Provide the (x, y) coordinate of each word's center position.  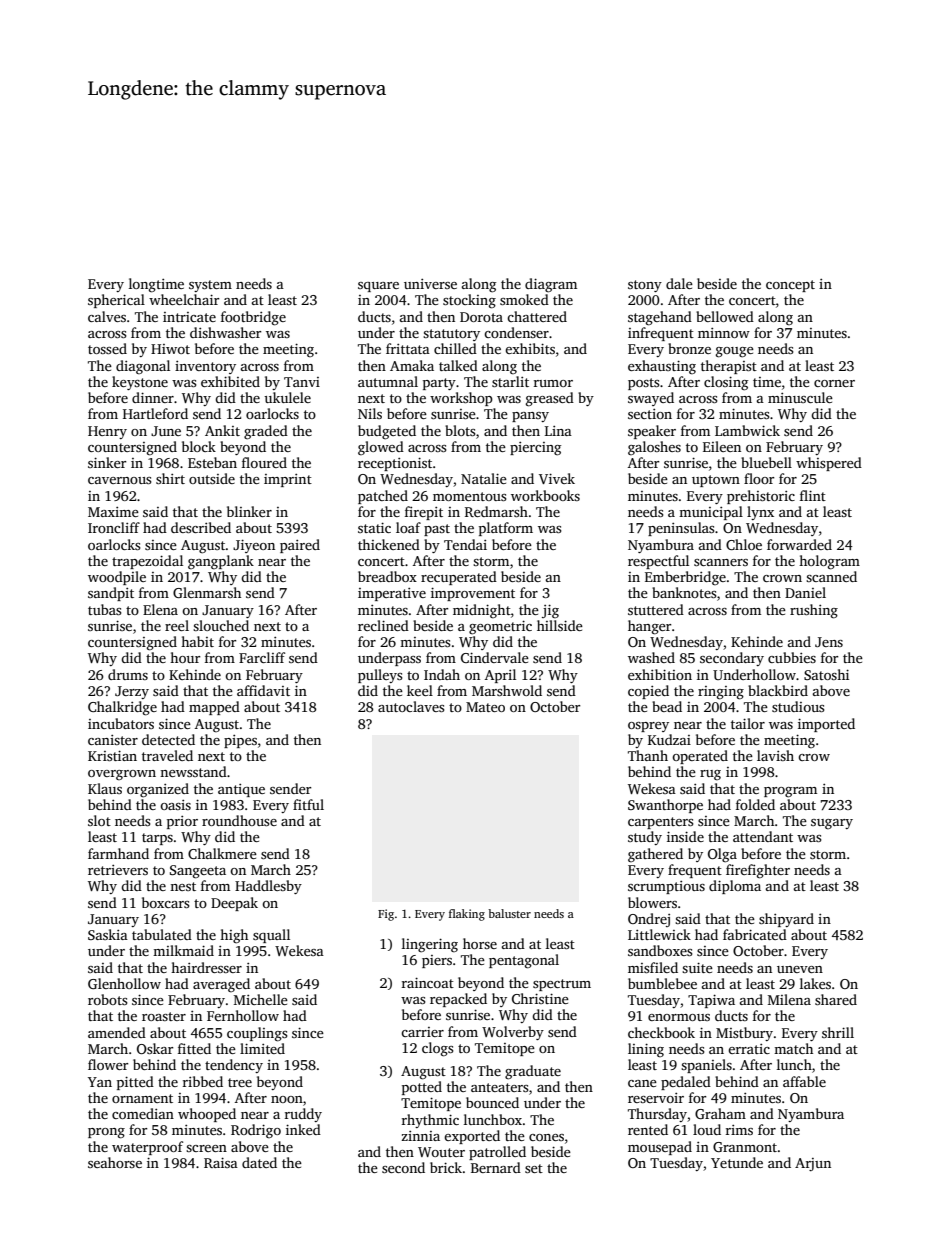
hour (185, 657)
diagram (551, 285)
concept (790, 286)
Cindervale (495, 657)
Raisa (221, 1162)
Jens (829, 642)
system (210, 286)
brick (446, 1167)
